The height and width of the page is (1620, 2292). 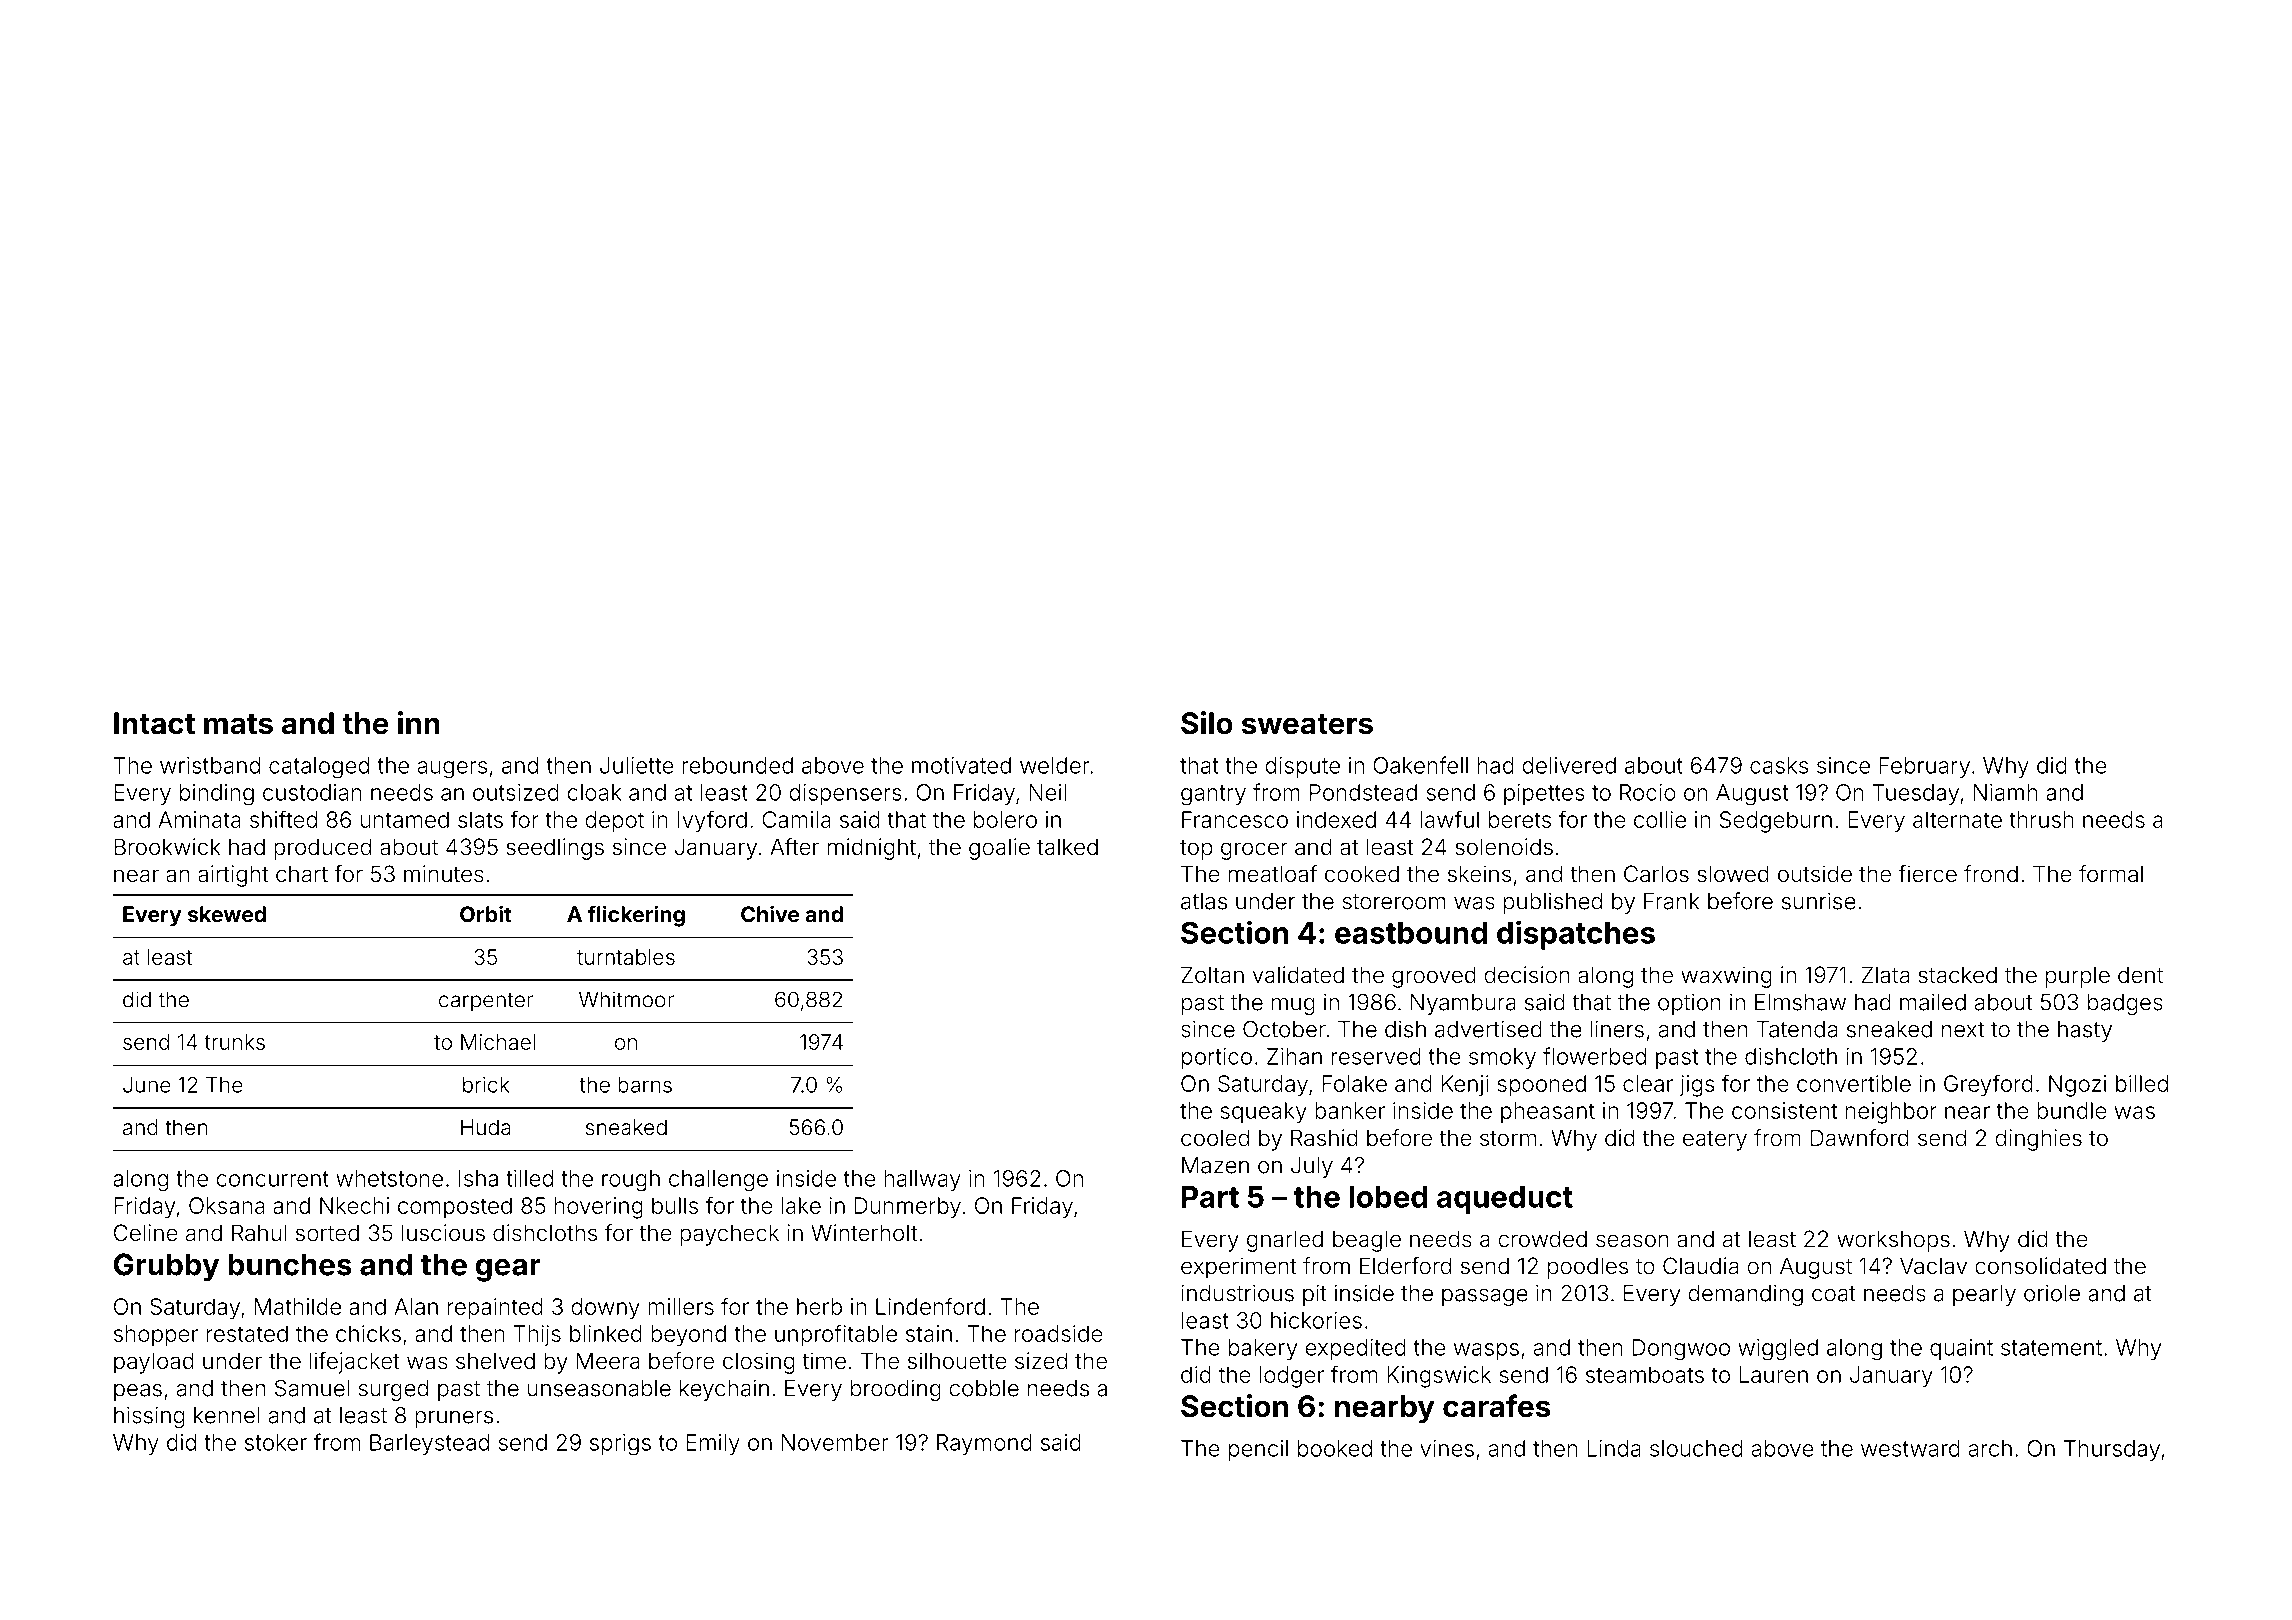 What do you see at coordinates (1298, 975) in the page?
I see `validated` at bounding box center [1298, 975].
